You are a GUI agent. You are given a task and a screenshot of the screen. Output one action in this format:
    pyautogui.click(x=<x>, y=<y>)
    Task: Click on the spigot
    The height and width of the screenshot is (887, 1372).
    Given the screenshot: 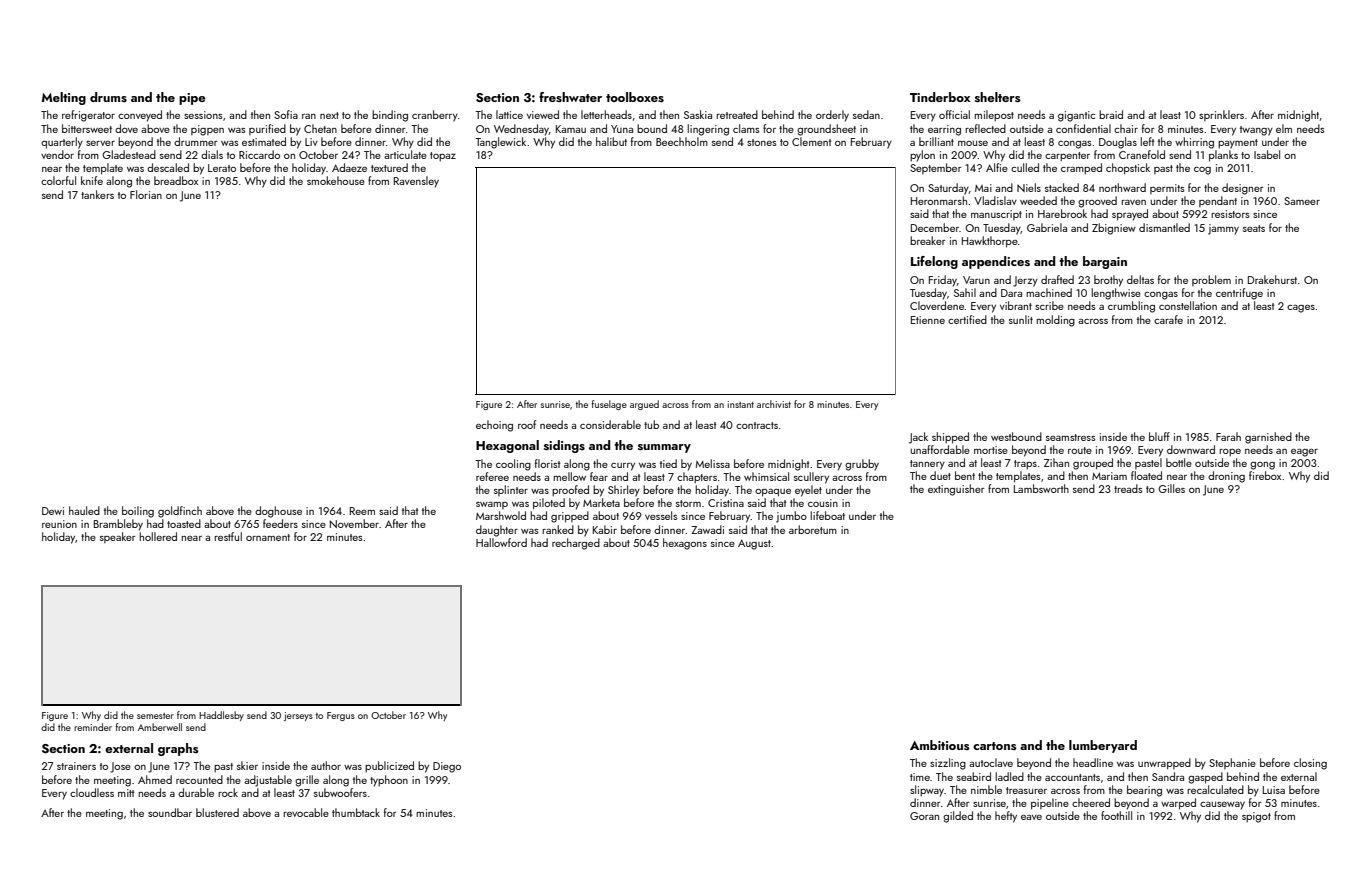 What is the action you would take?
    pyautogui.click(x=1256, y=817)
